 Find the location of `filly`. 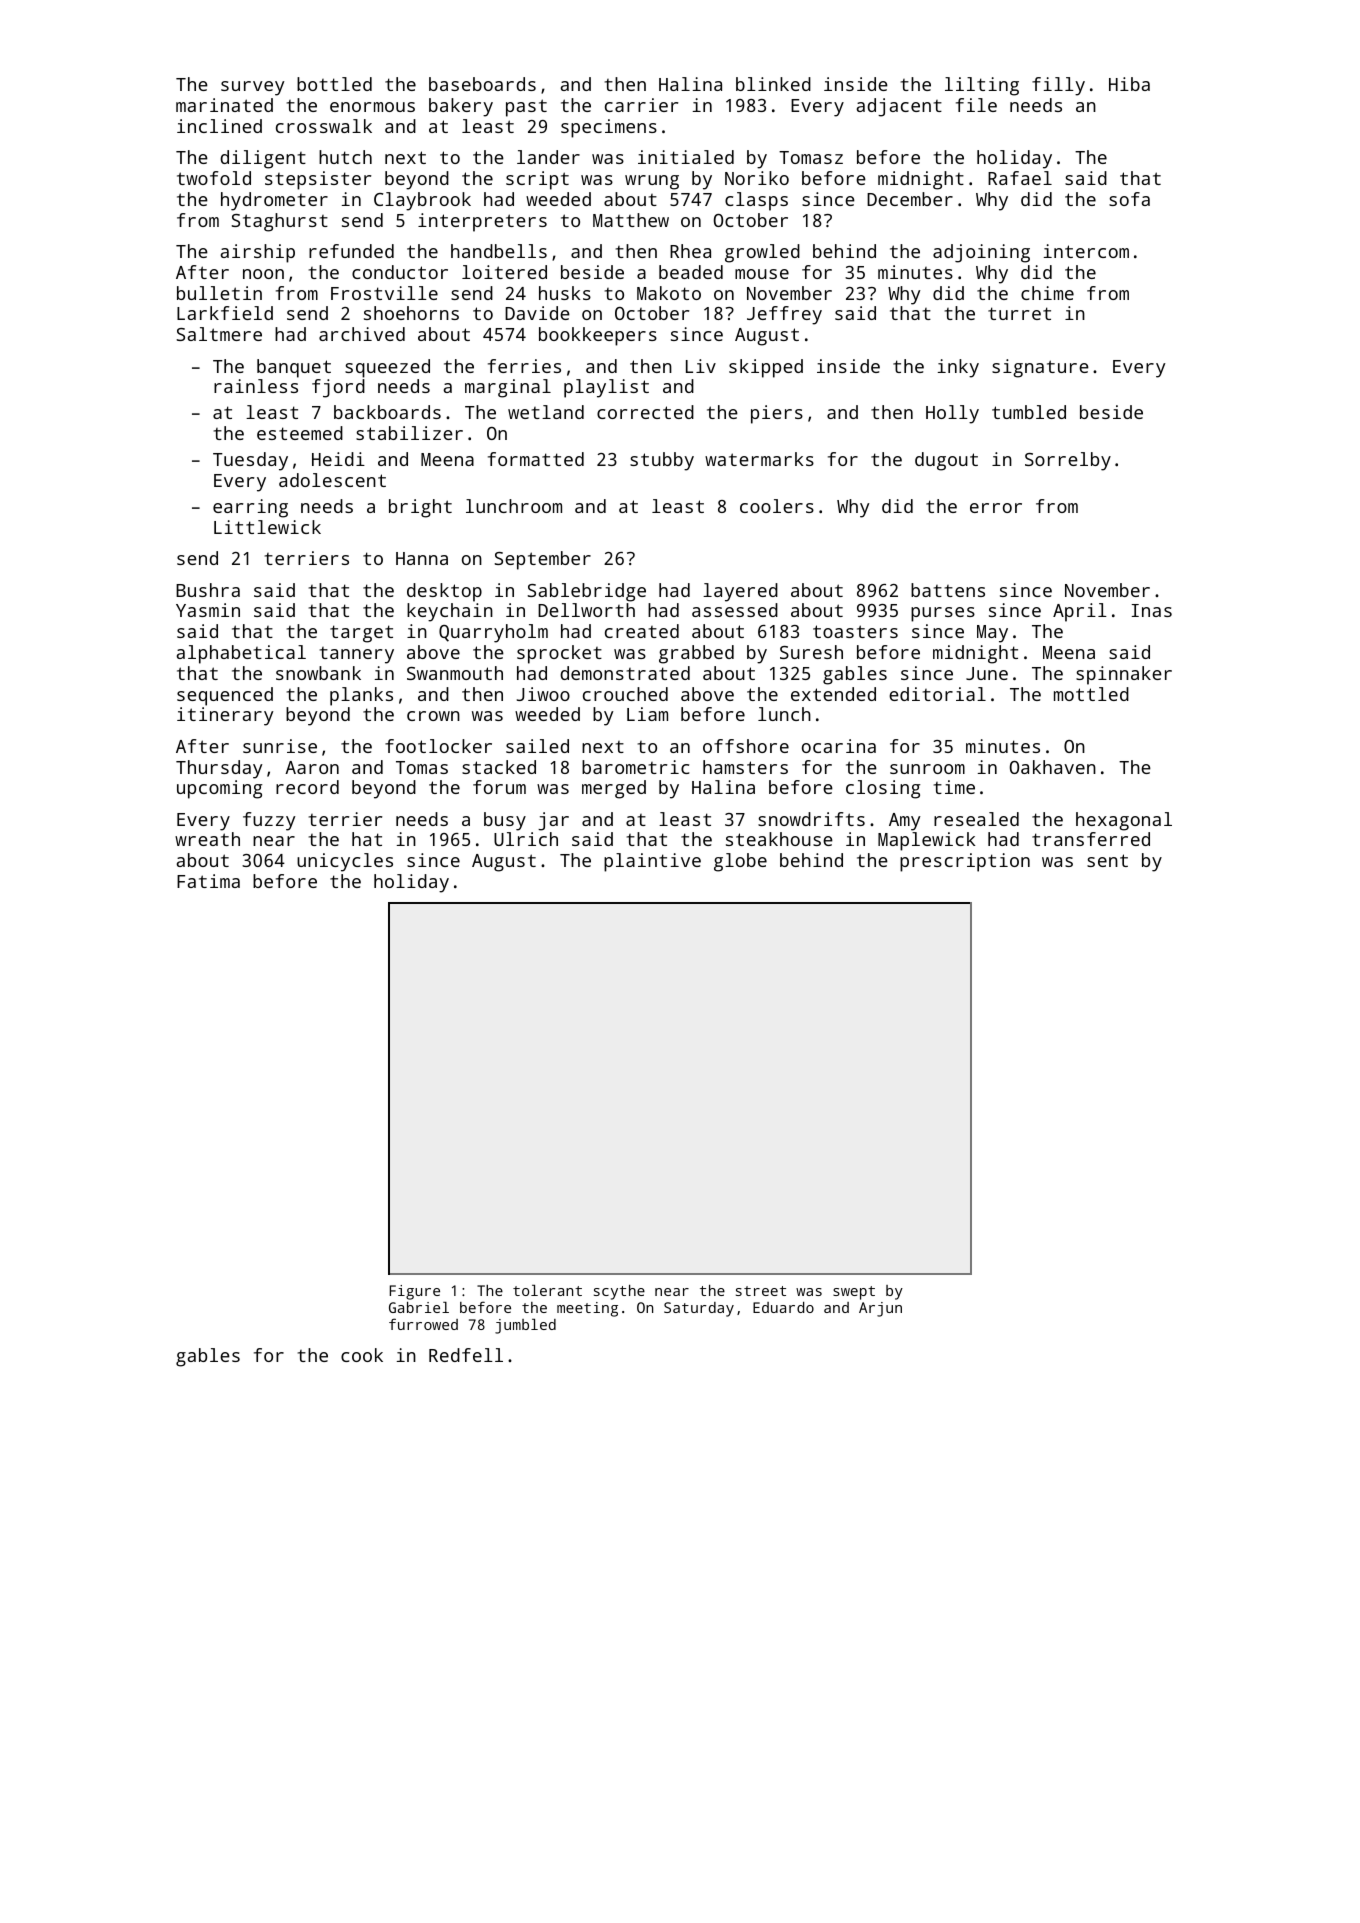

filly is located at coordinates (1058, 86).
